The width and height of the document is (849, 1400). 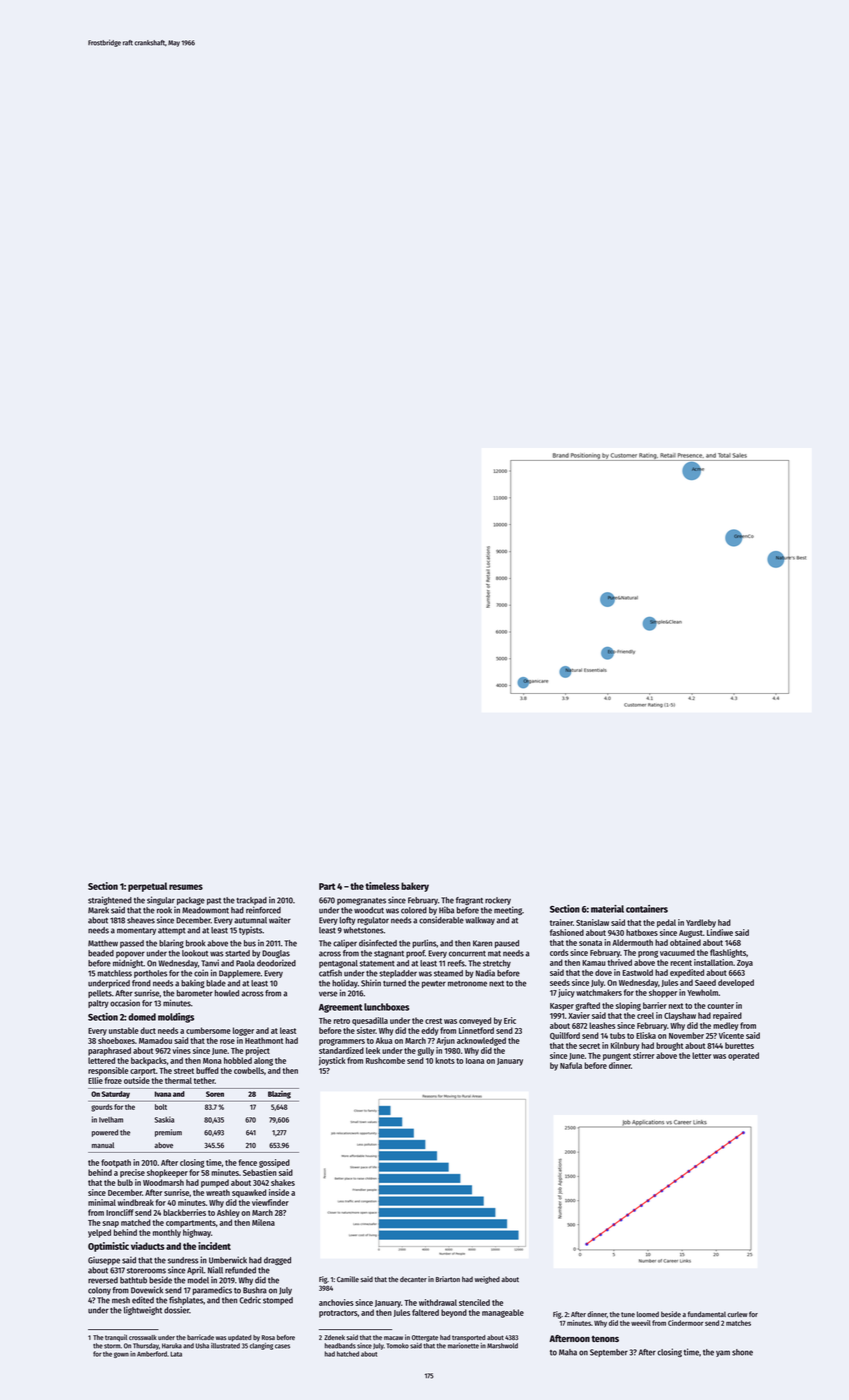 I want to click on containers, so click(x=647, y=909).
